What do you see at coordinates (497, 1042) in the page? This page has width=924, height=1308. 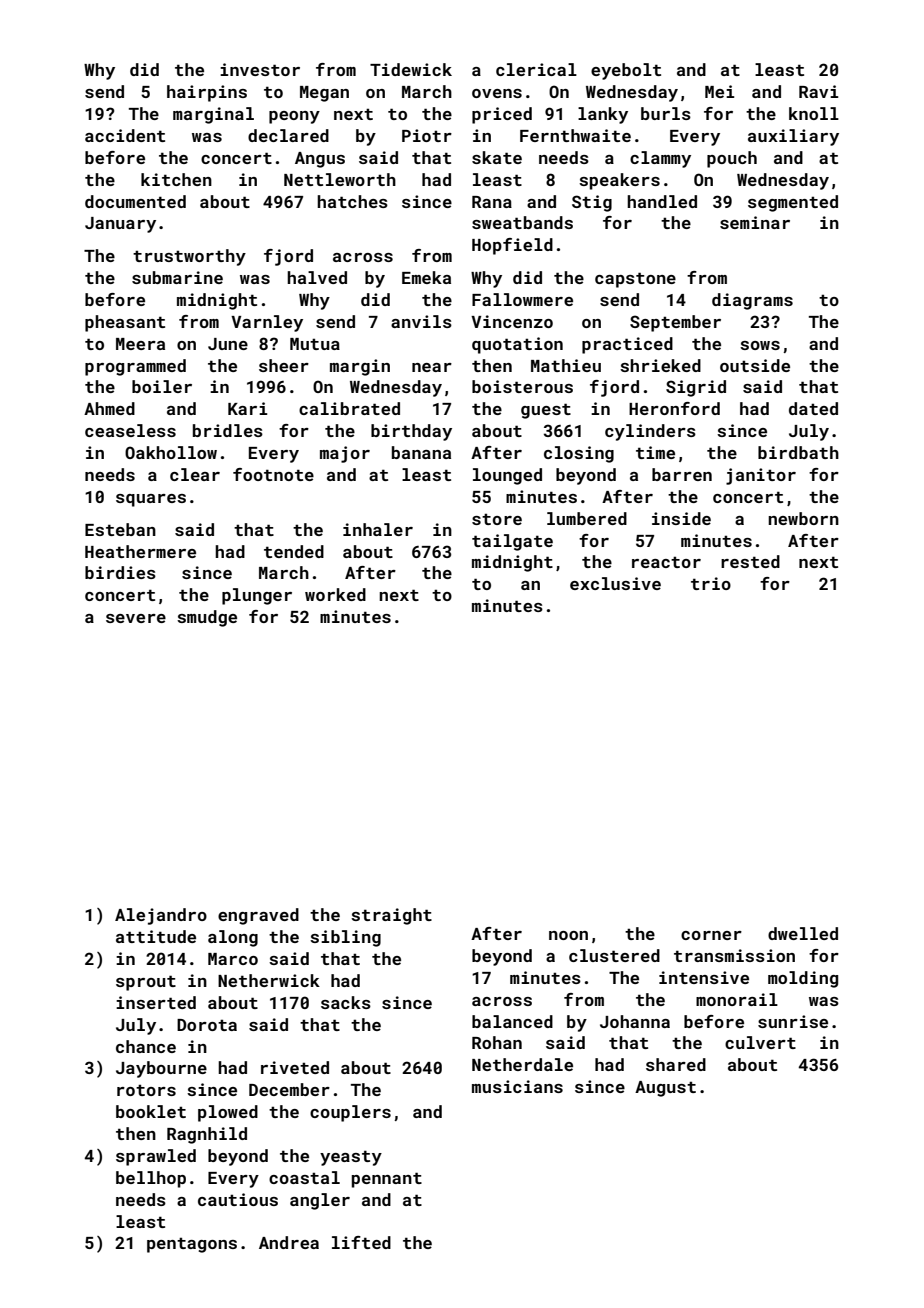 I see `Rohan` at bounding box center [497, 1042].
